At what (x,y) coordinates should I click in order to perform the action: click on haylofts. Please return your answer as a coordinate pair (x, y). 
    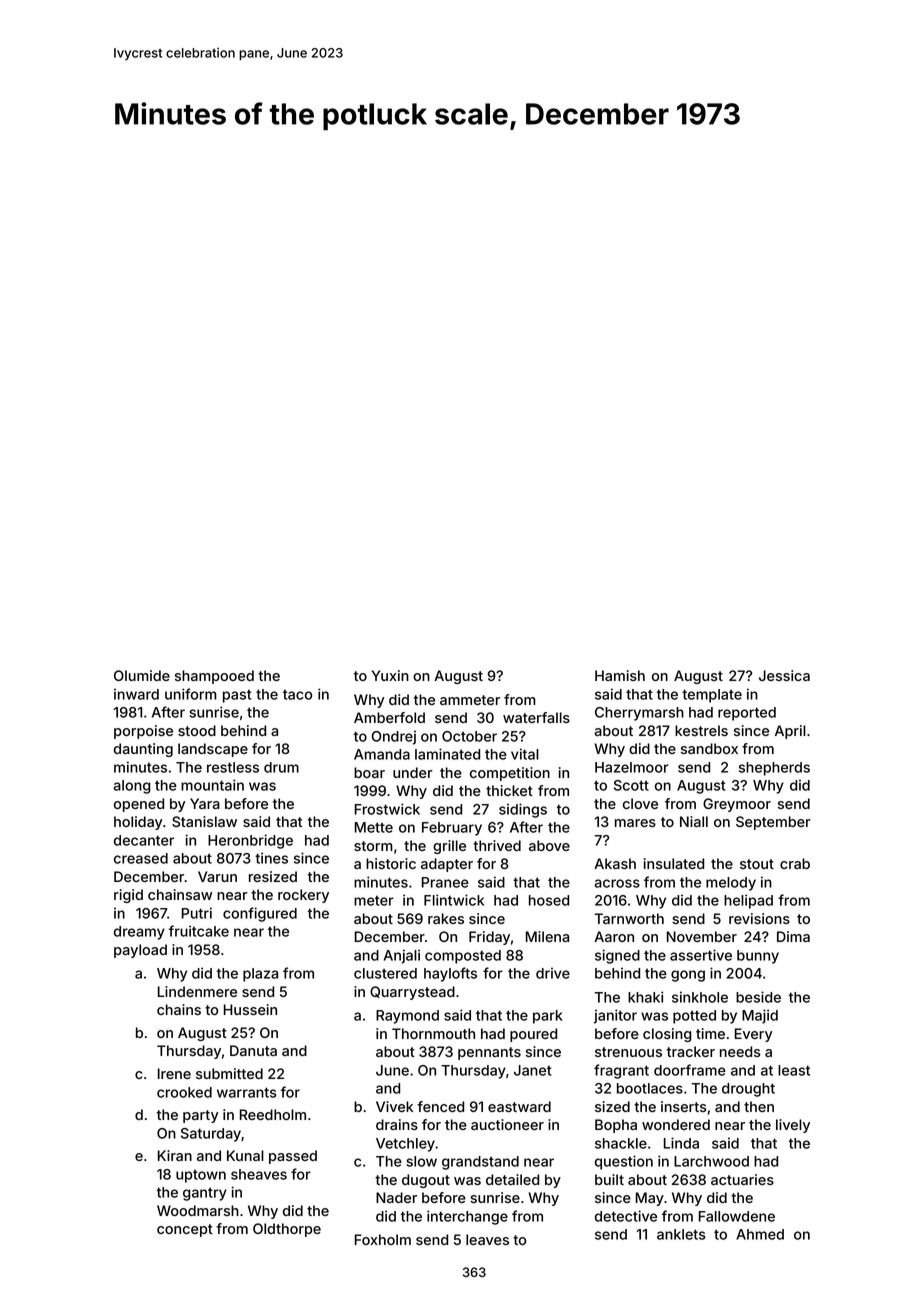
    Looking at the image, I should click on (450, 974).
